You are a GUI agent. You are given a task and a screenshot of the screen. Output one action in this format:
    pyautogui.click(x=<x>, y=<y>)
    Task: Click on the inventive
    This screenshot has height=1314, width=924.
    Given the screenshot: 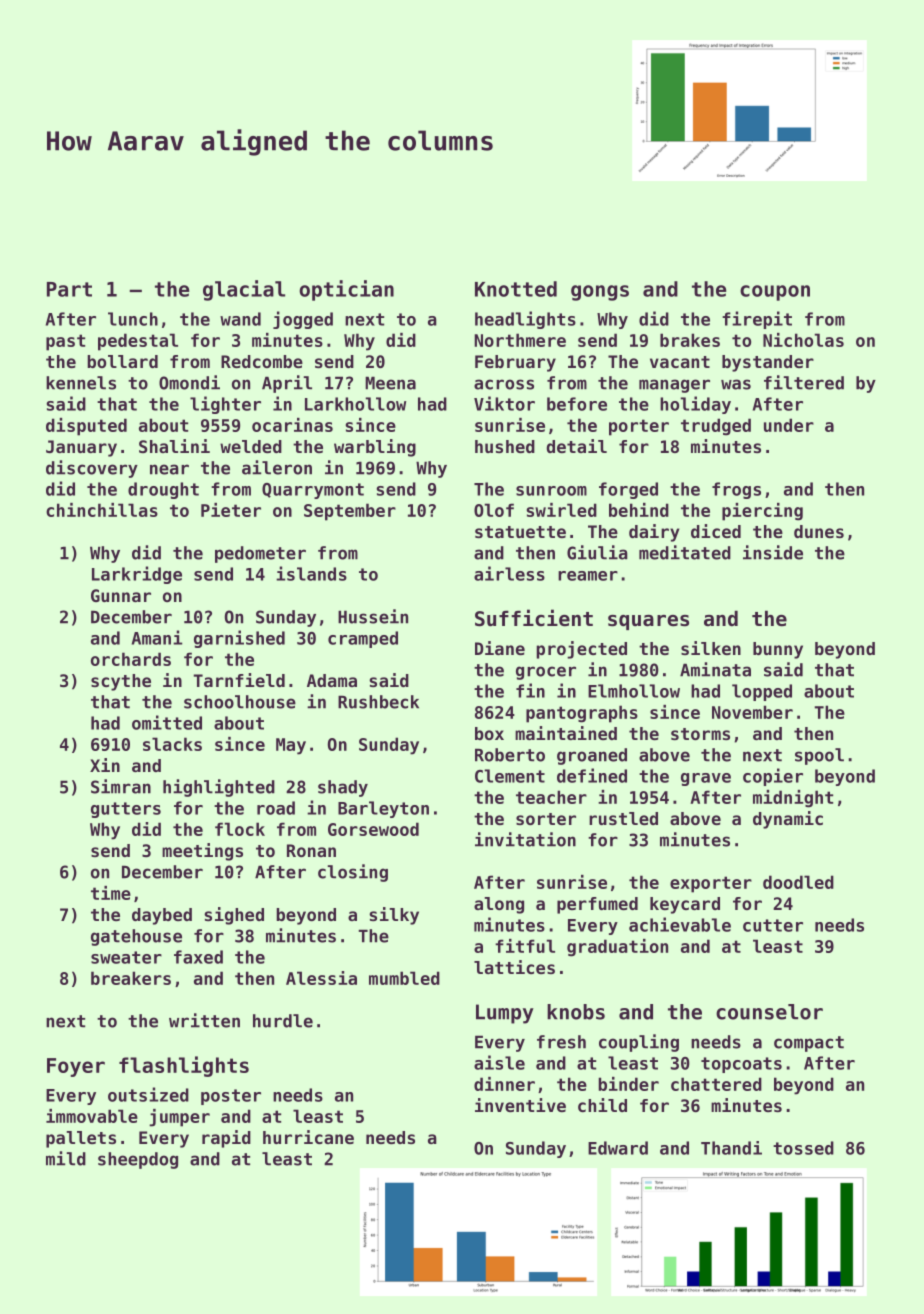 What is the action you would take?
    pyautogui.click(x=520, y=1105)
